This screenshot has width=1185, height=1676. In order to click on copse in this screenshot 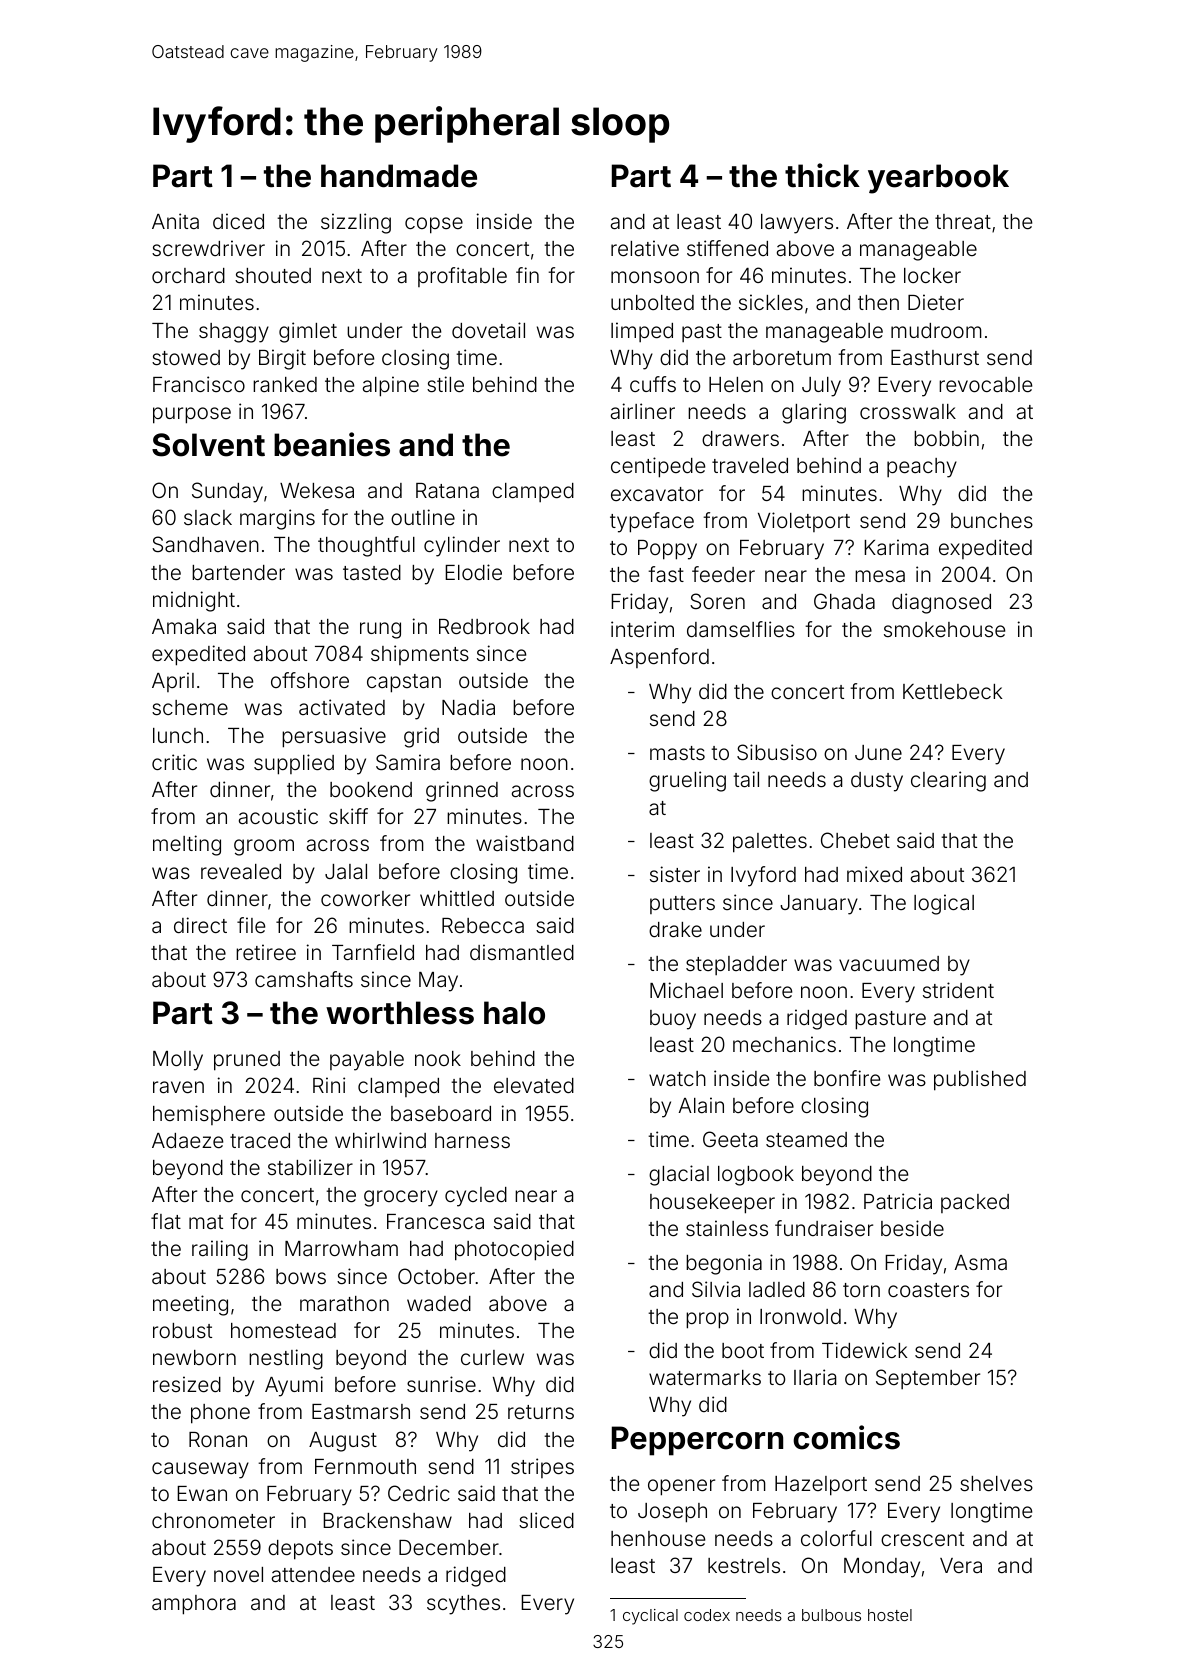, I will do `click(434, 225)`.
